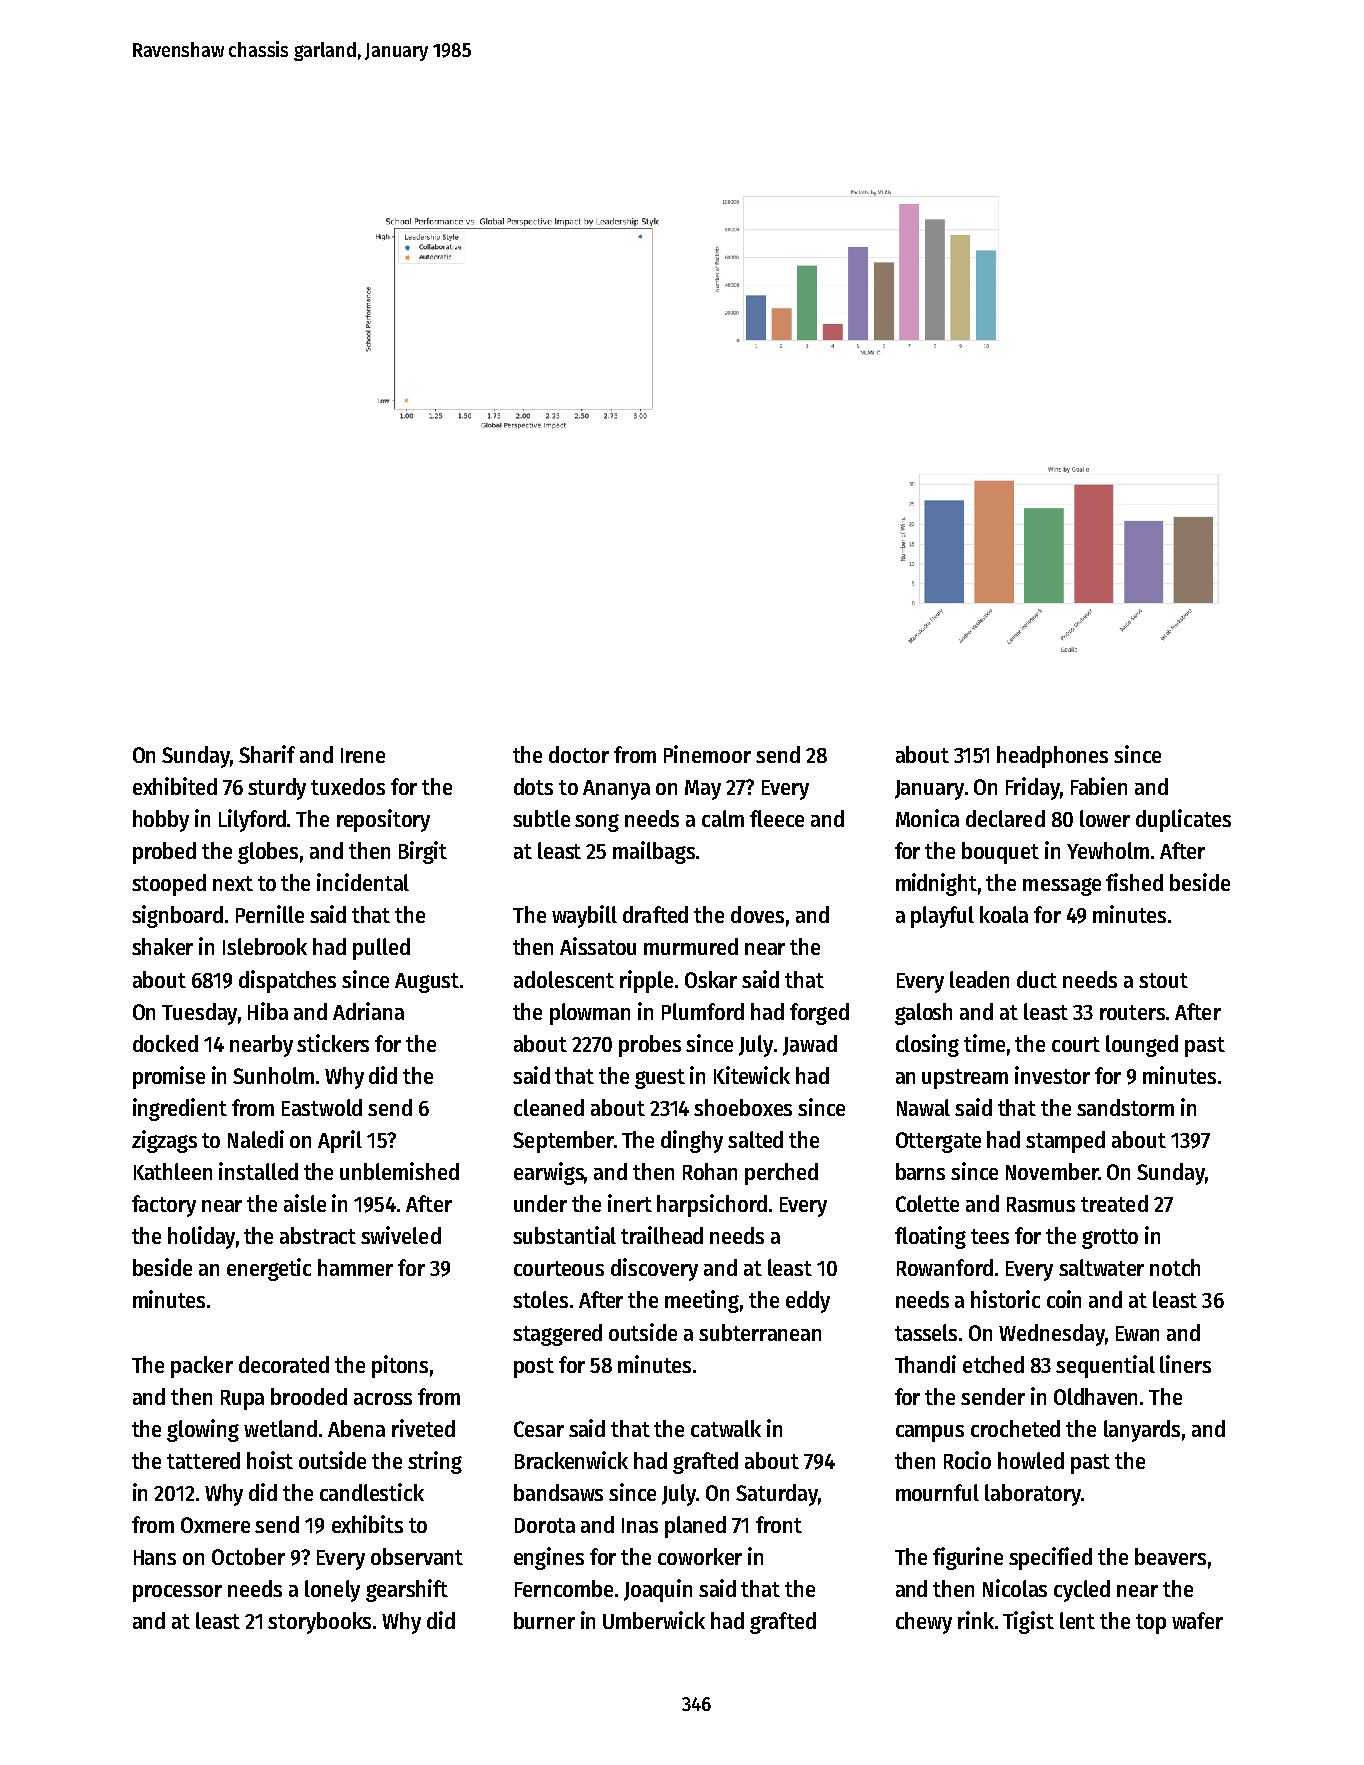  I want to click on headphones, so click(1052, 757).
